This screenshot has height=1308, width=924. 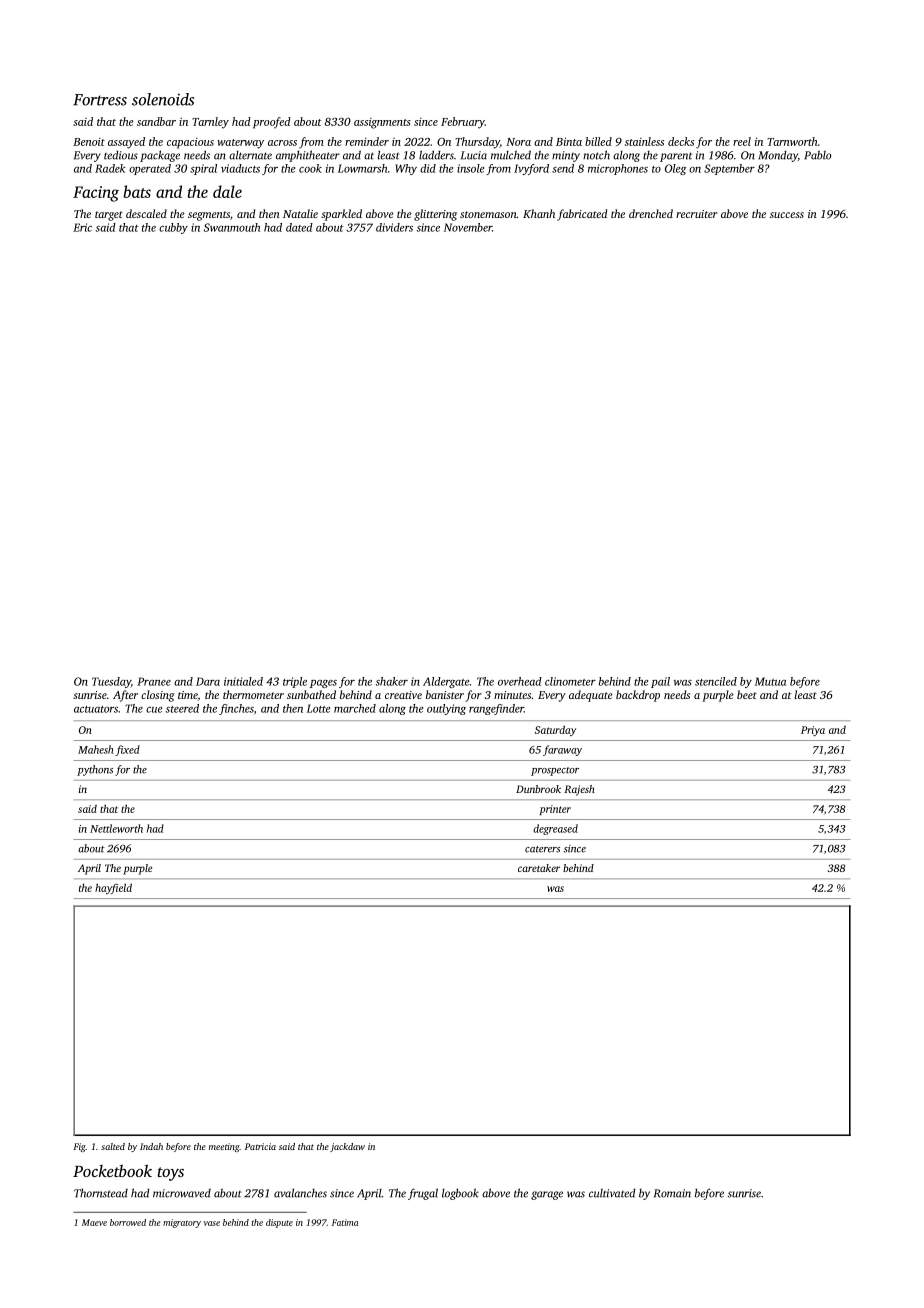 I want to click on Mutua, so click(x=770, y=681).
